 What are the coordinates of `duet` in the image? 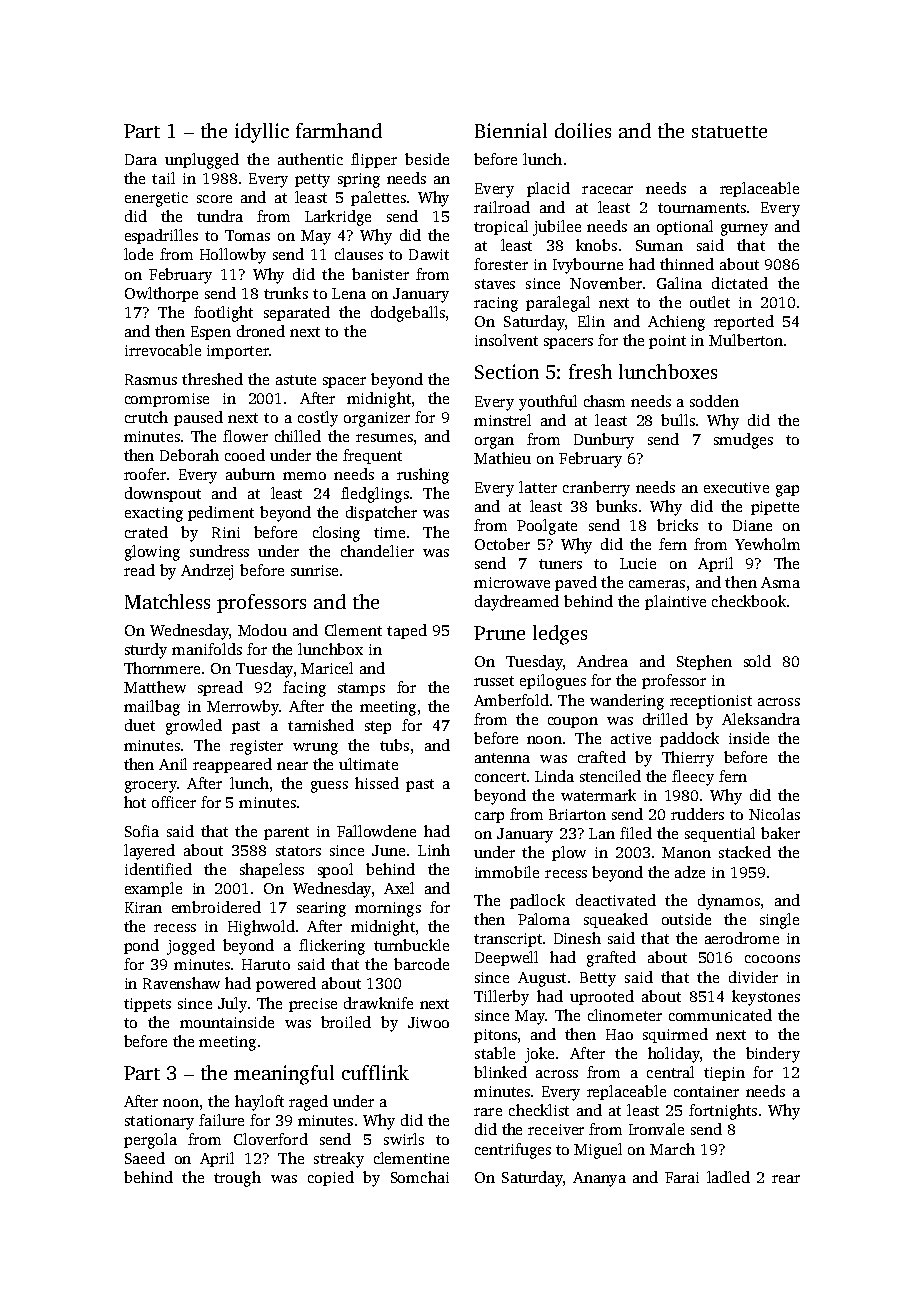 It's located at (140, 725).
